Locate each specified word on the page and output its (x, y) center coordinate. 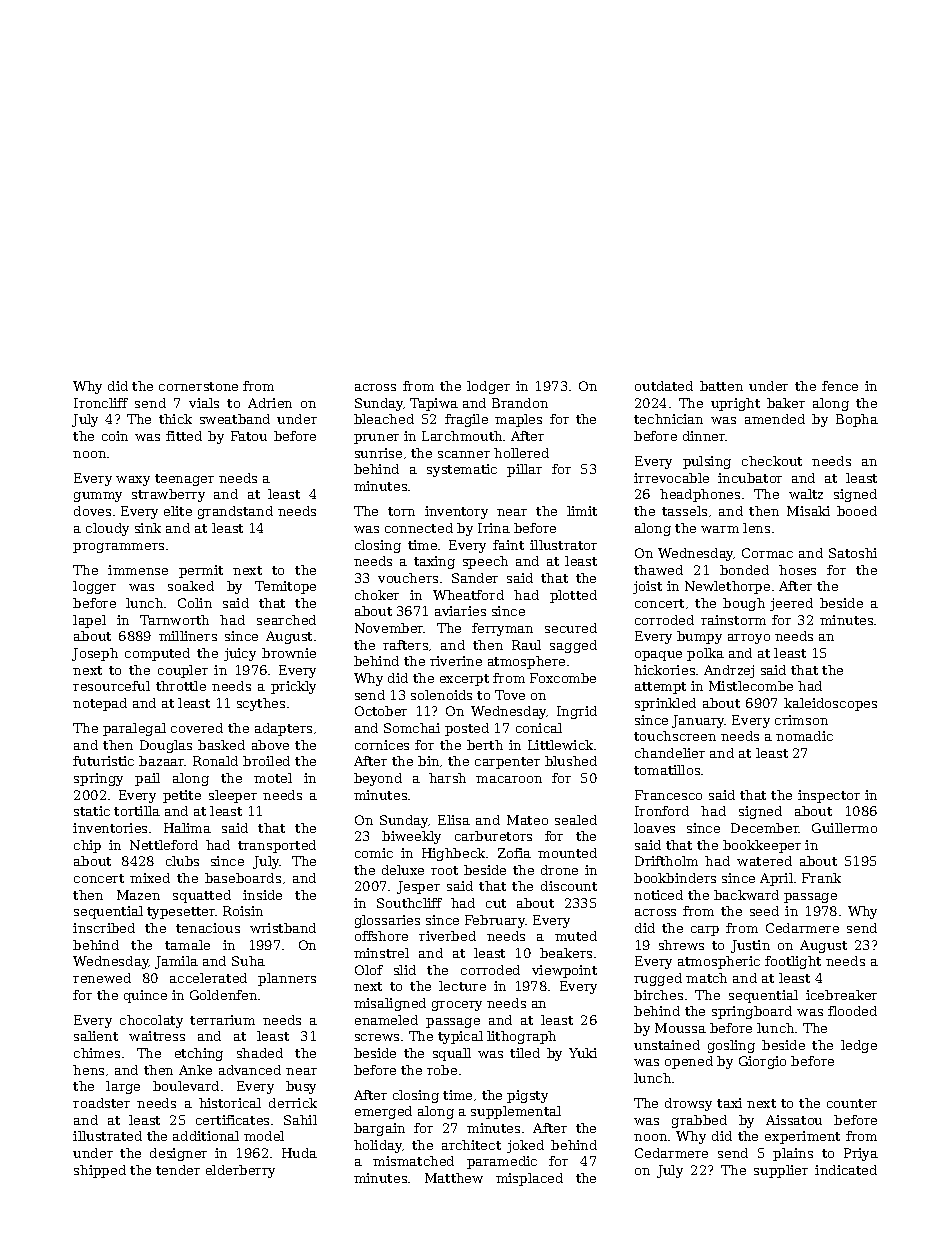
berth (485, 745)
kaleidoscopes (830, 704)
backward (746, 895)
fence (840, 386)
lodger (488, 387)
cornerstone (198, 386)
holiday (378, 1146)
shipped (100, 1171)
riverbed (447, 936)
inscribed (104, 928)
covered (197, 728)
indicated (846, 1170)
